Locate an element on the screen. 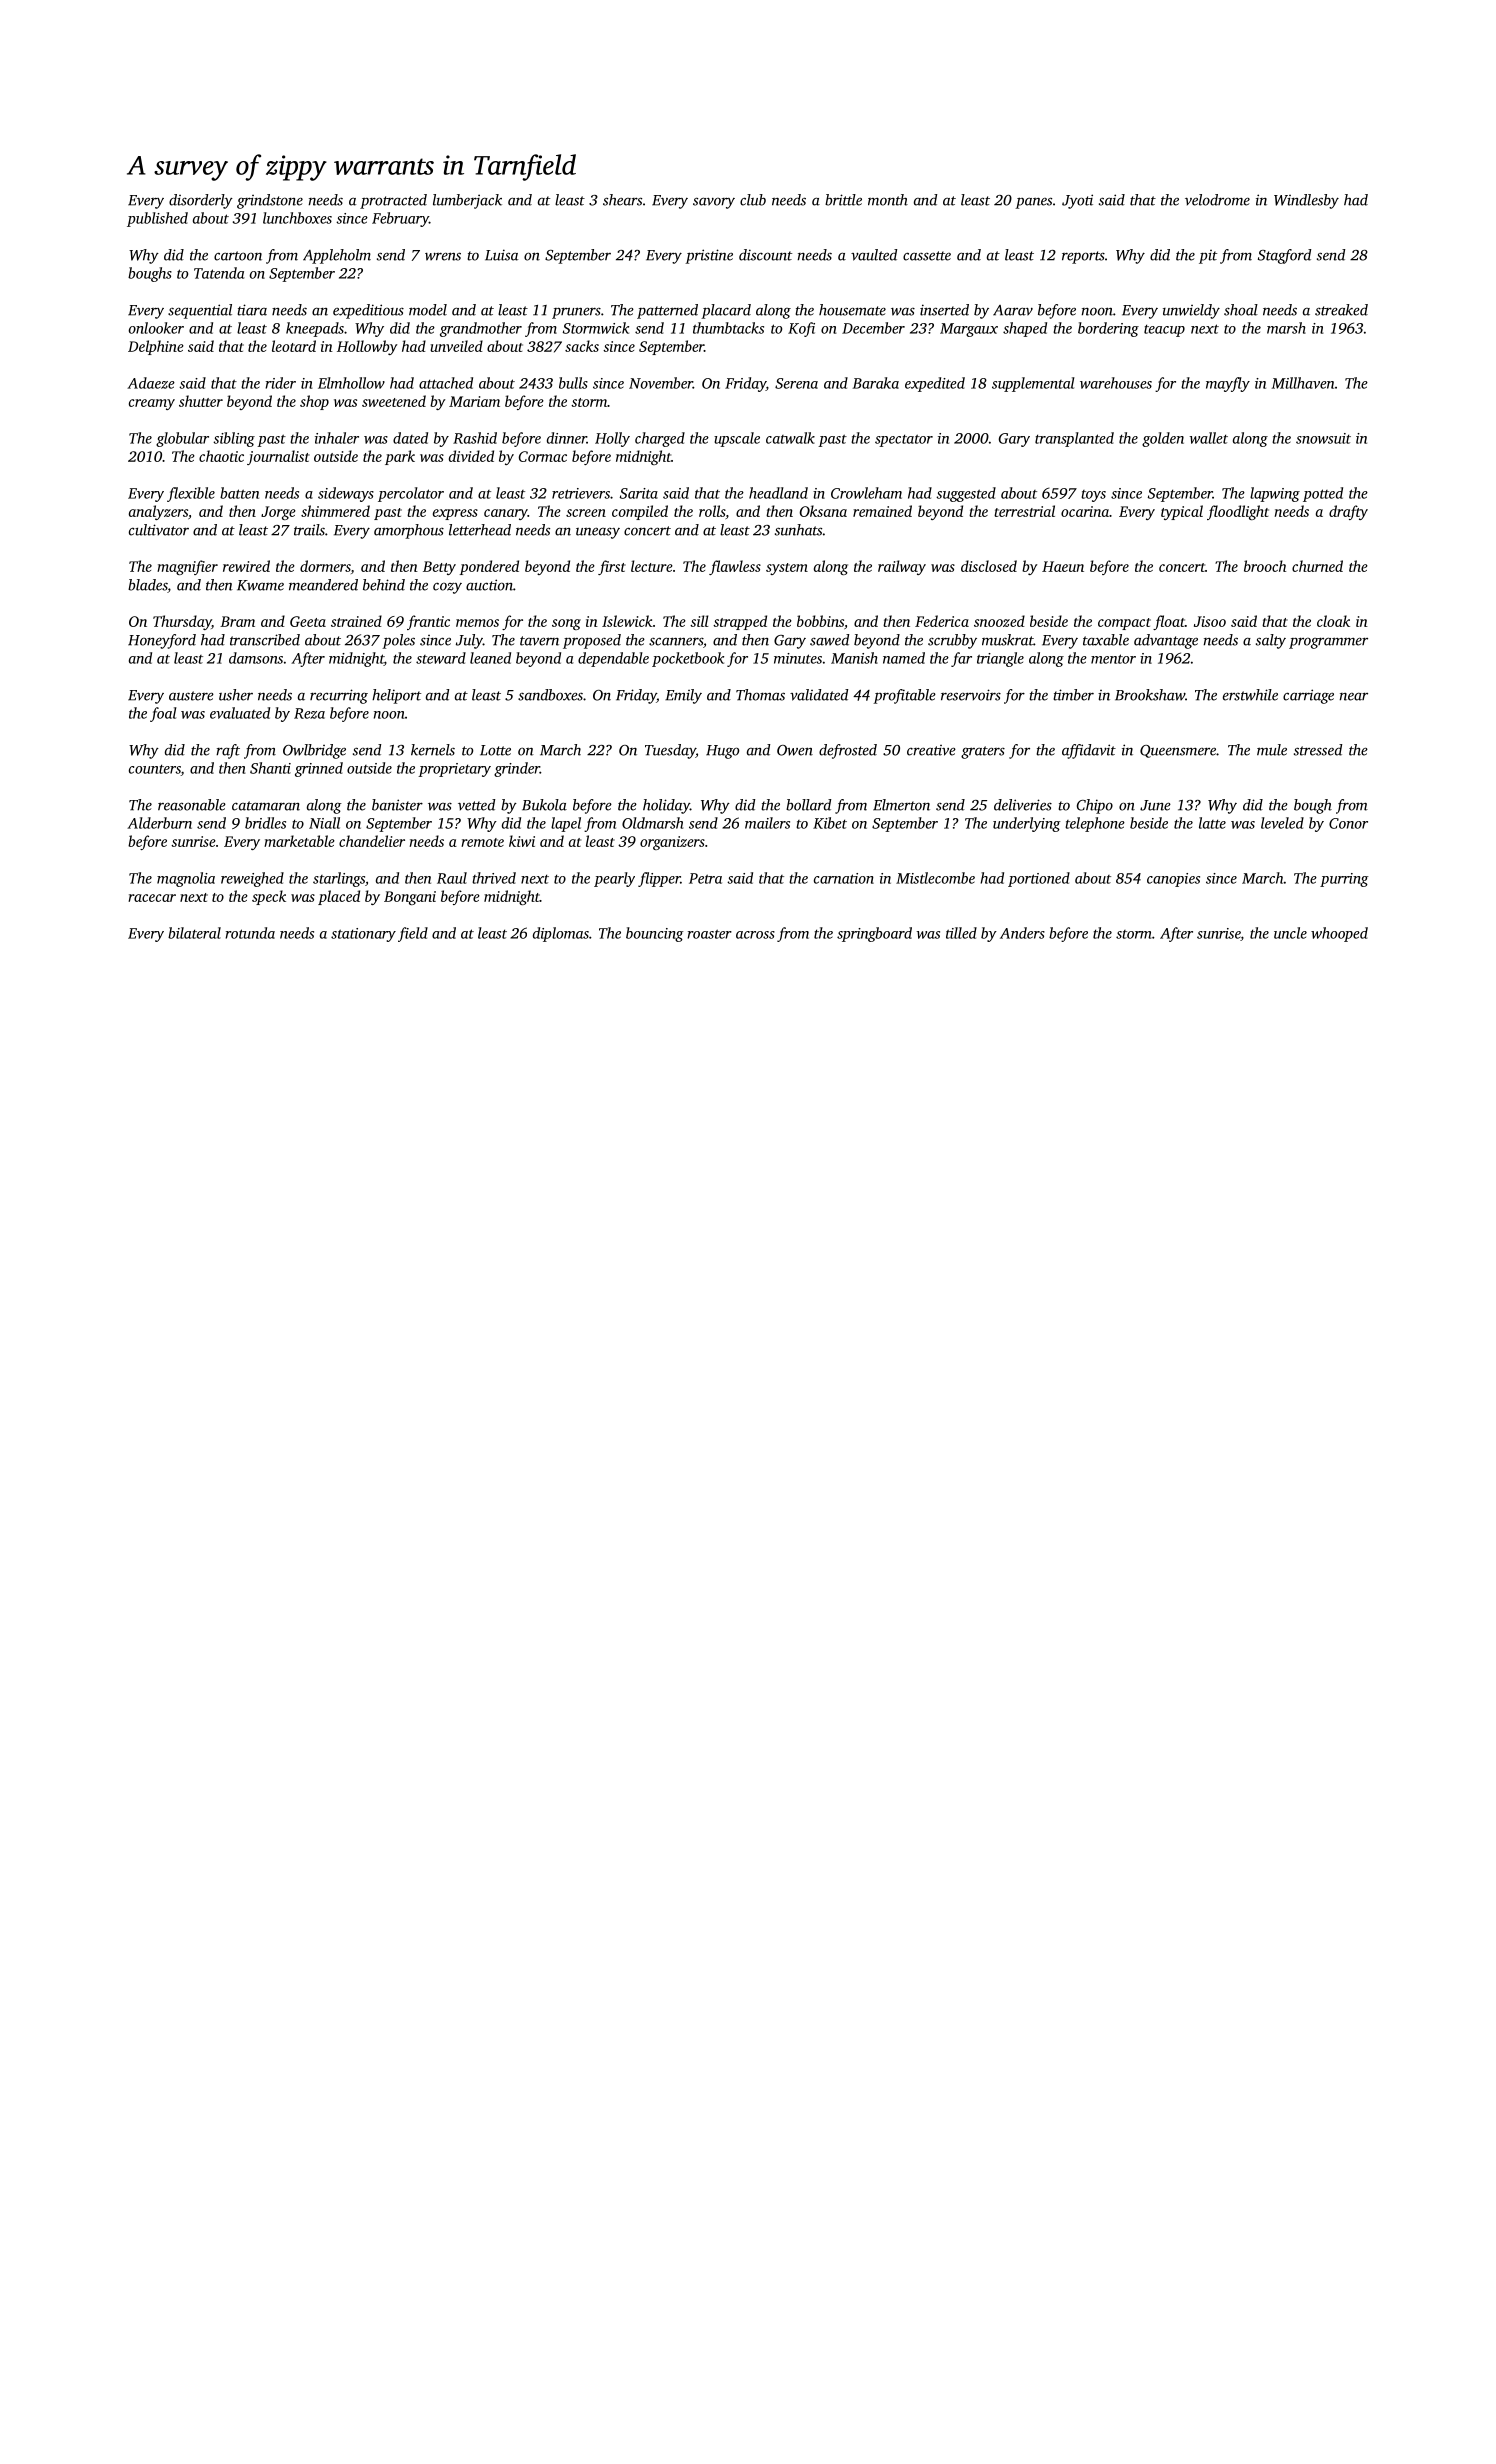 The width and height of the screenshot is (1496, 2464). compact is located at coordinates (1124, 624).
